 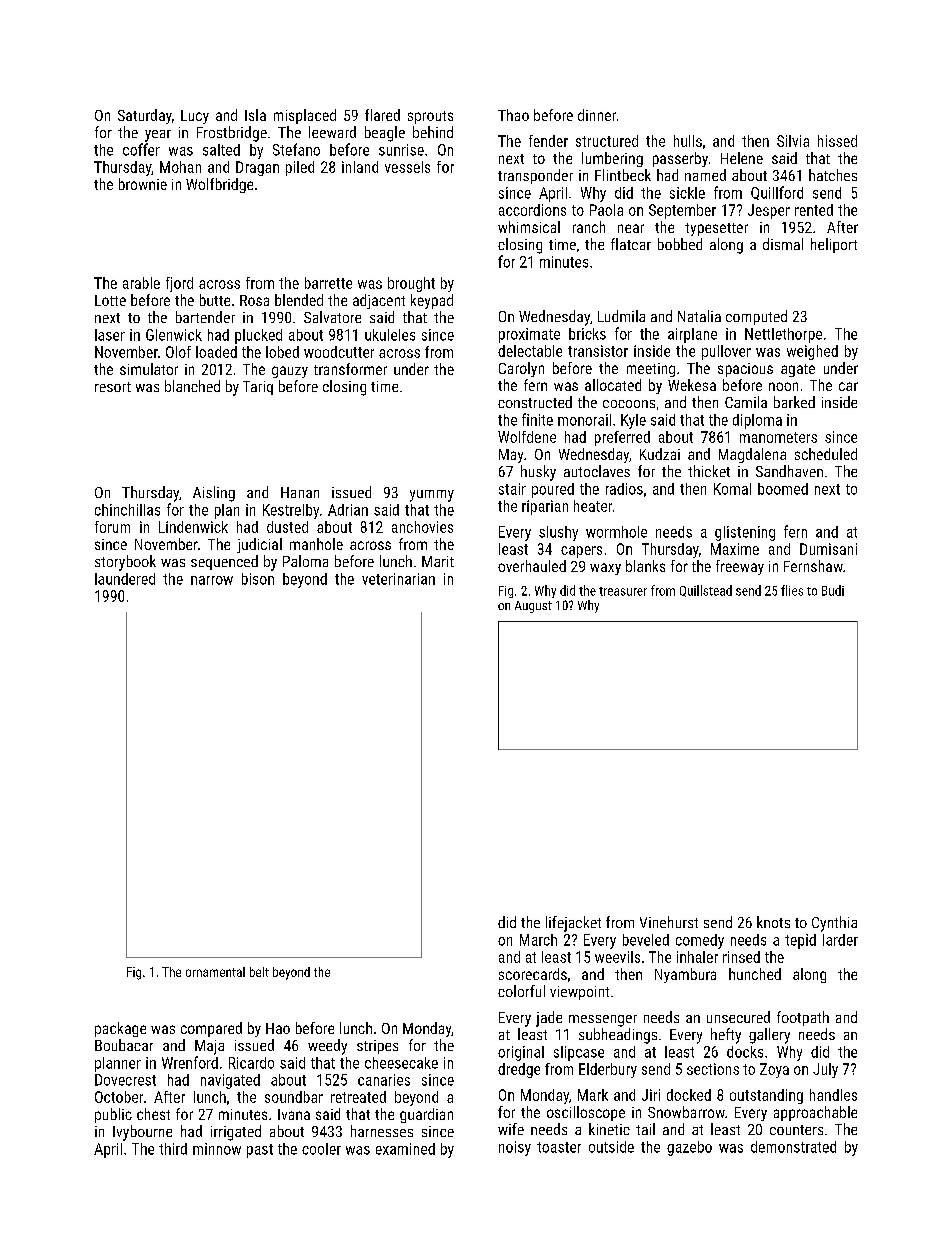 What do you see at coordinates (110, 335) in the screenshot?
I see `laser` at bounding box center [110, 335].
